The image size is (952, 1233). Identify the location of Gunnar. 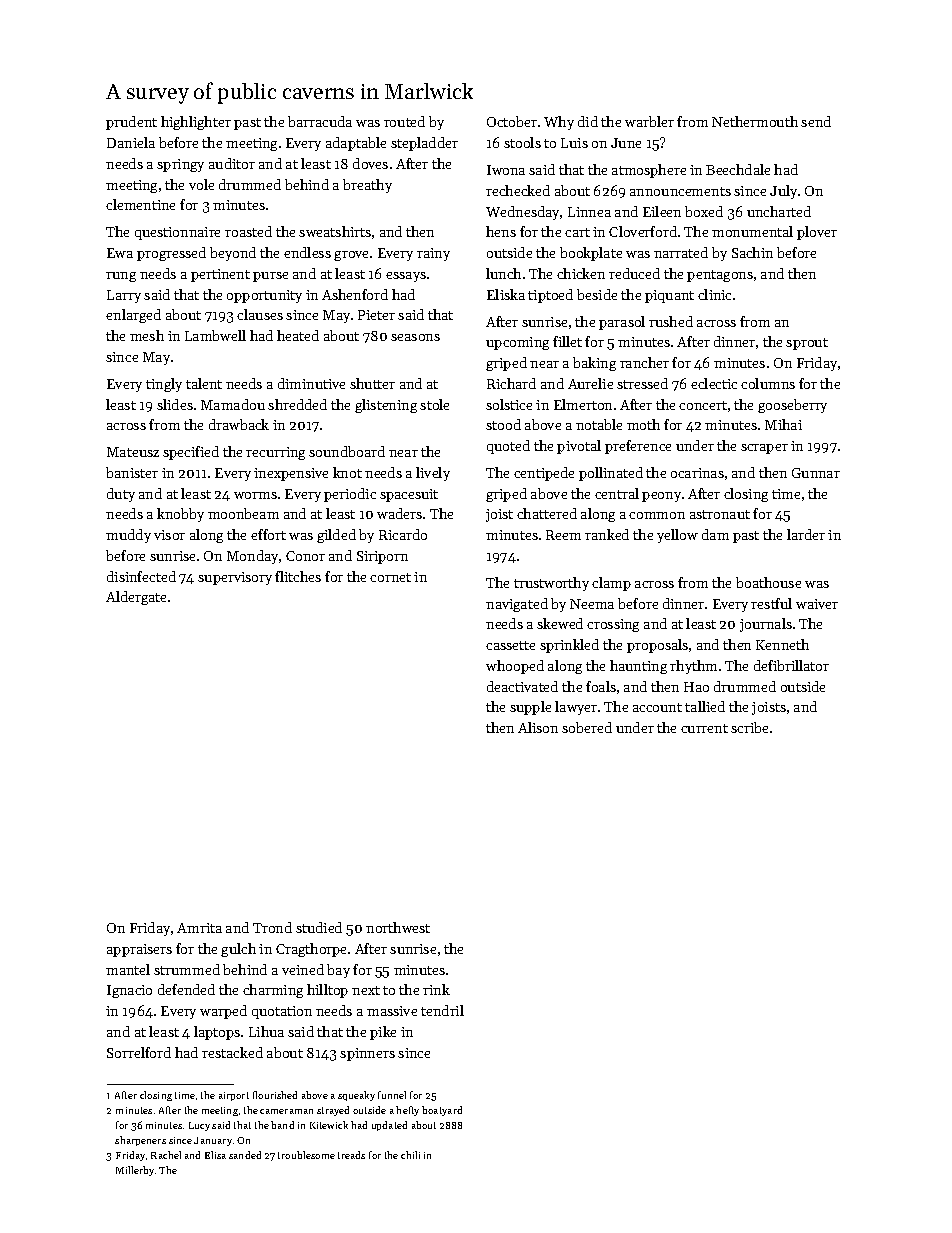
(816, 473).
